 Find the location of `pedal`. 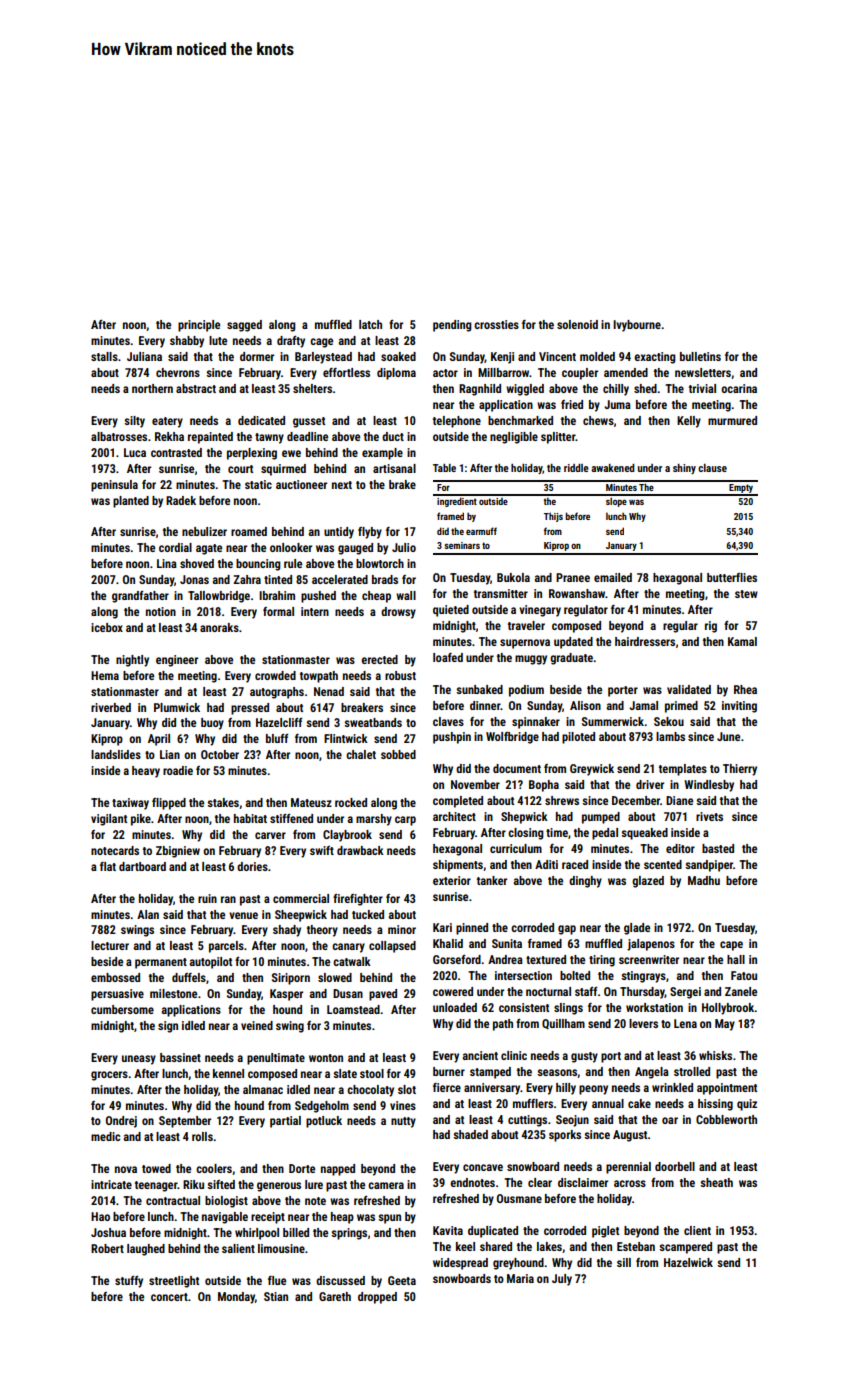

pedal is located at coordinates (605, 834).
